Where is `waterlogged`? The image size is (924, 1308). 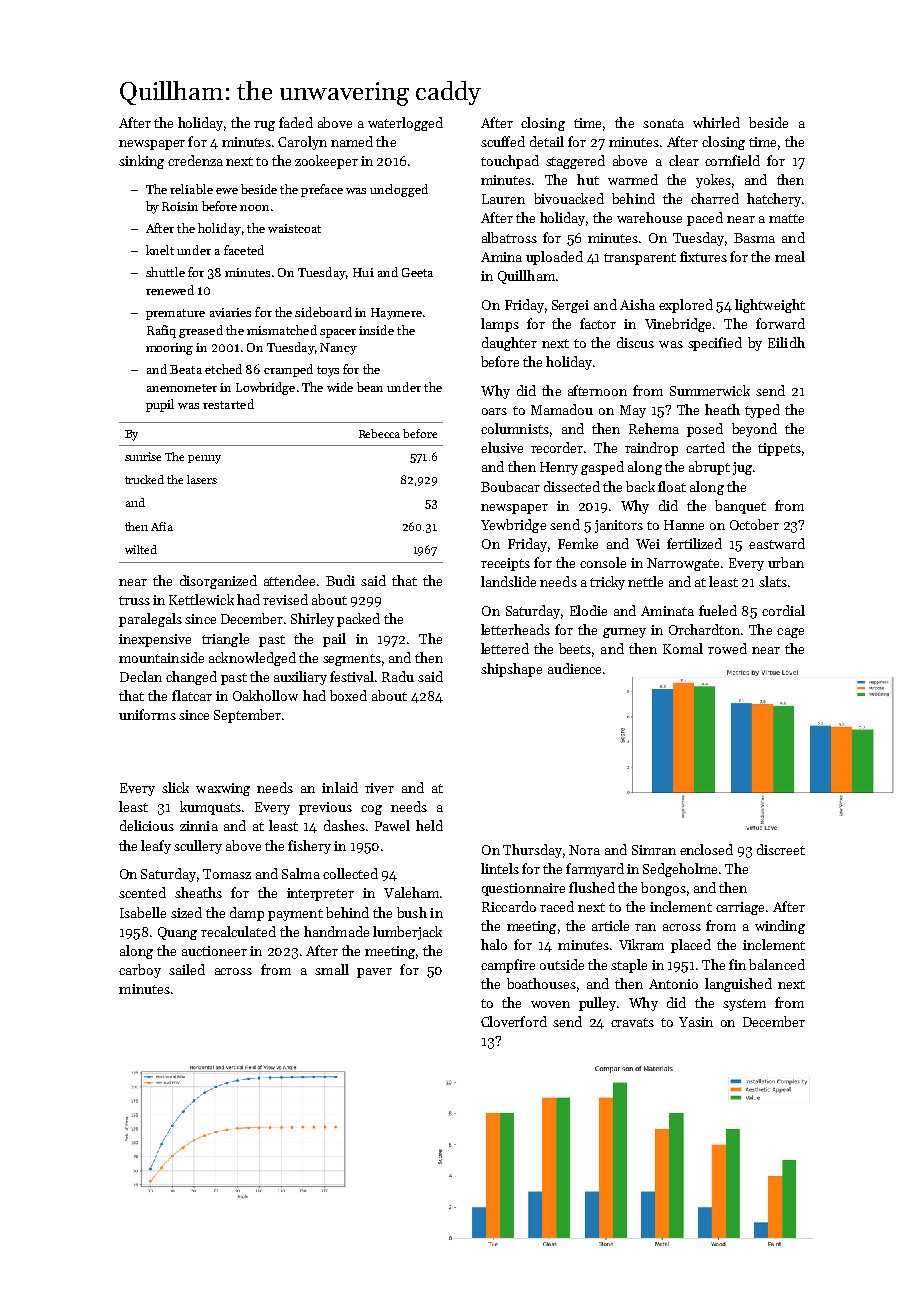
waterlogged is located at coordinates (405, 124).
